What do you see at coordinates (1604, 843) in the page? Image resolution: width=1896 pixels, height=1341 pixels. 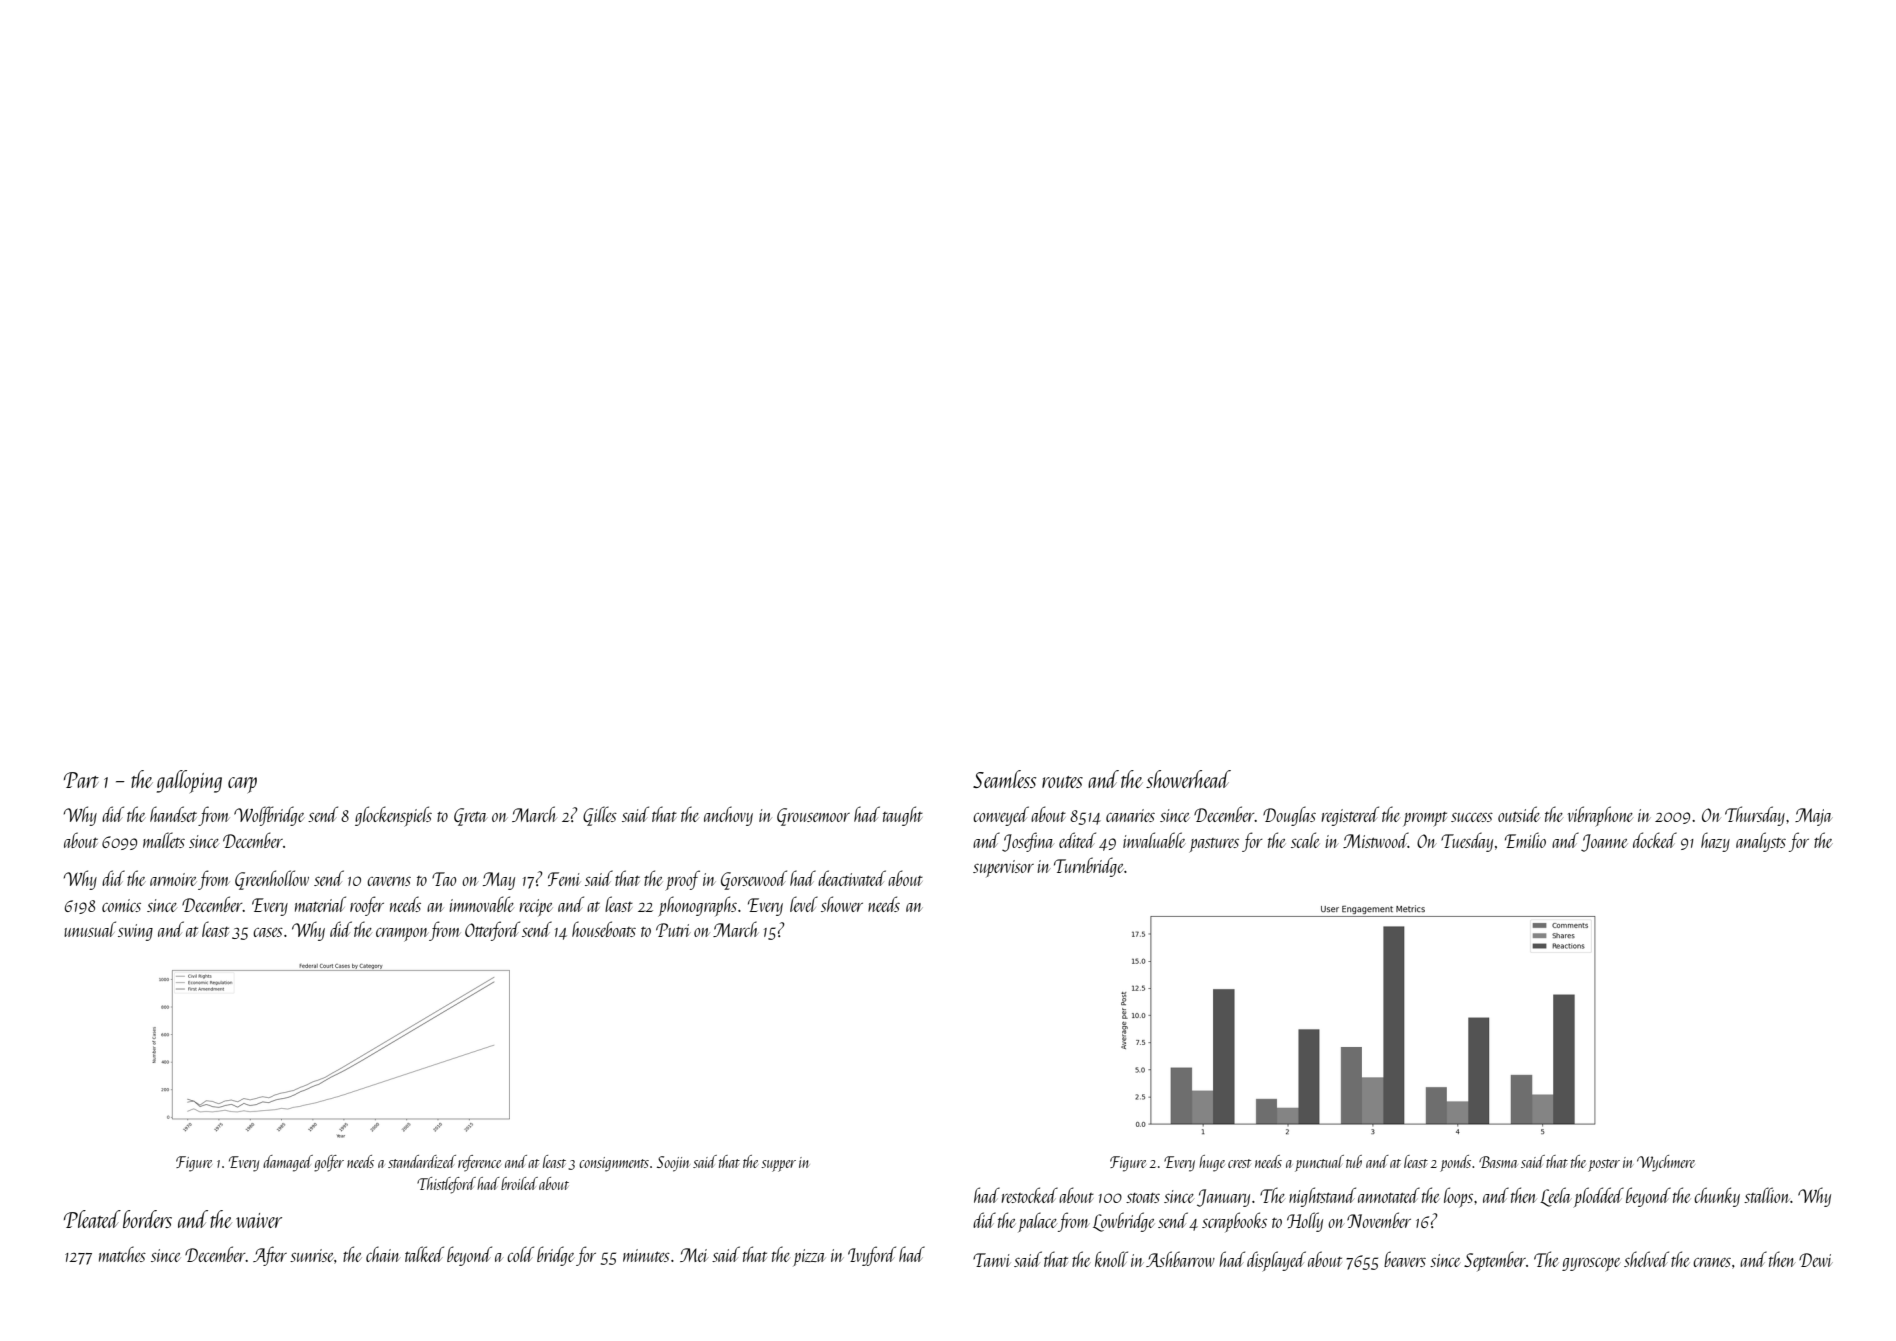 I see `Joanne` at bounding box center [1604, 843].
